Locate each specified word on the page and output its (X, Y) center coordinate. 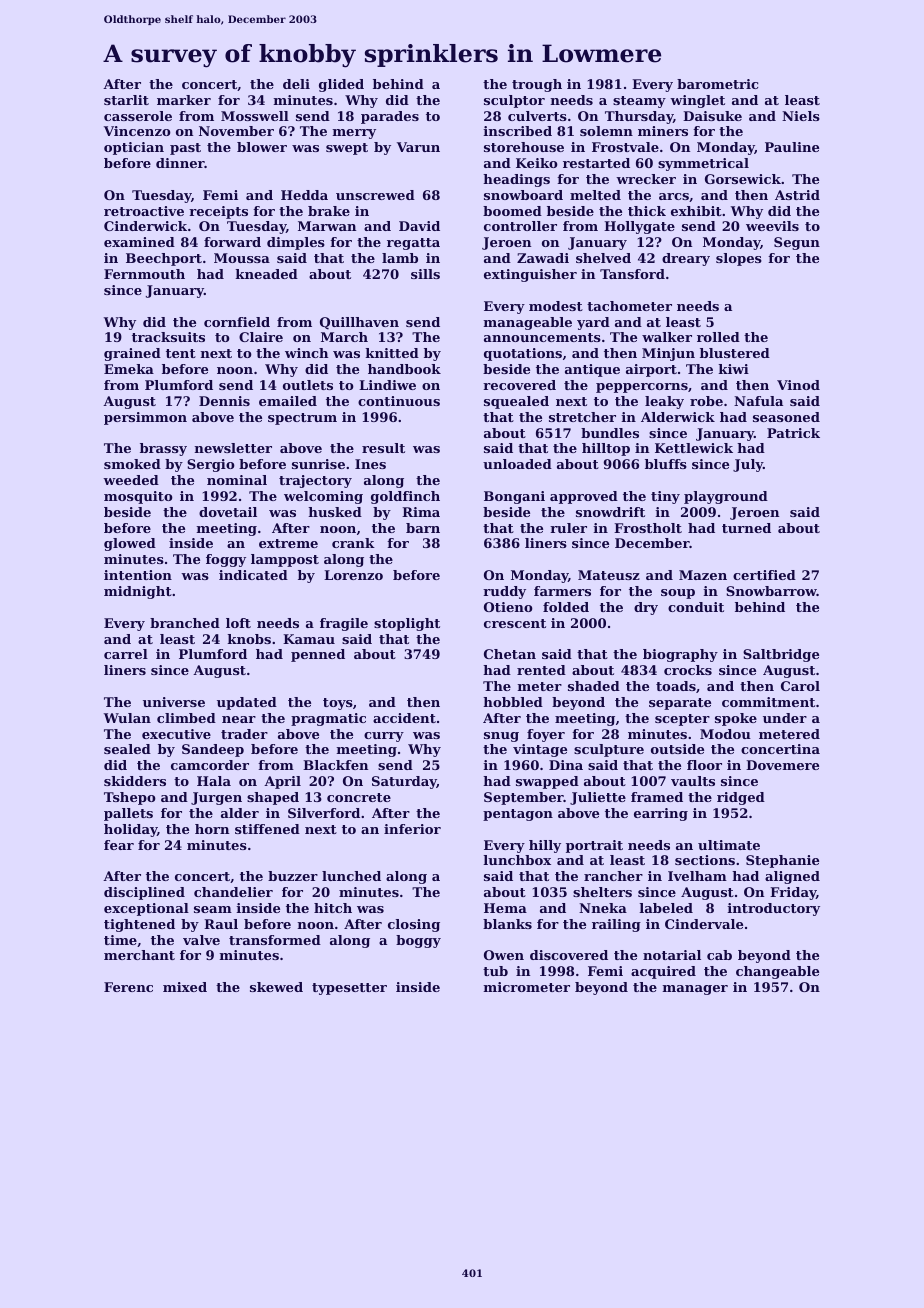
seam (213, 909)
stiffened (267, 829)
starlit (126, 100)
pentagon (518, 815)
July (748, 465)
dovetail (228, 512)
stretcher (582, 417)
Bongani (514, 497)
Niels (801, 116)
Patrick (793, 433)
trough (537, 85)
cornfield (237, 322)
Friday (793, 893)
